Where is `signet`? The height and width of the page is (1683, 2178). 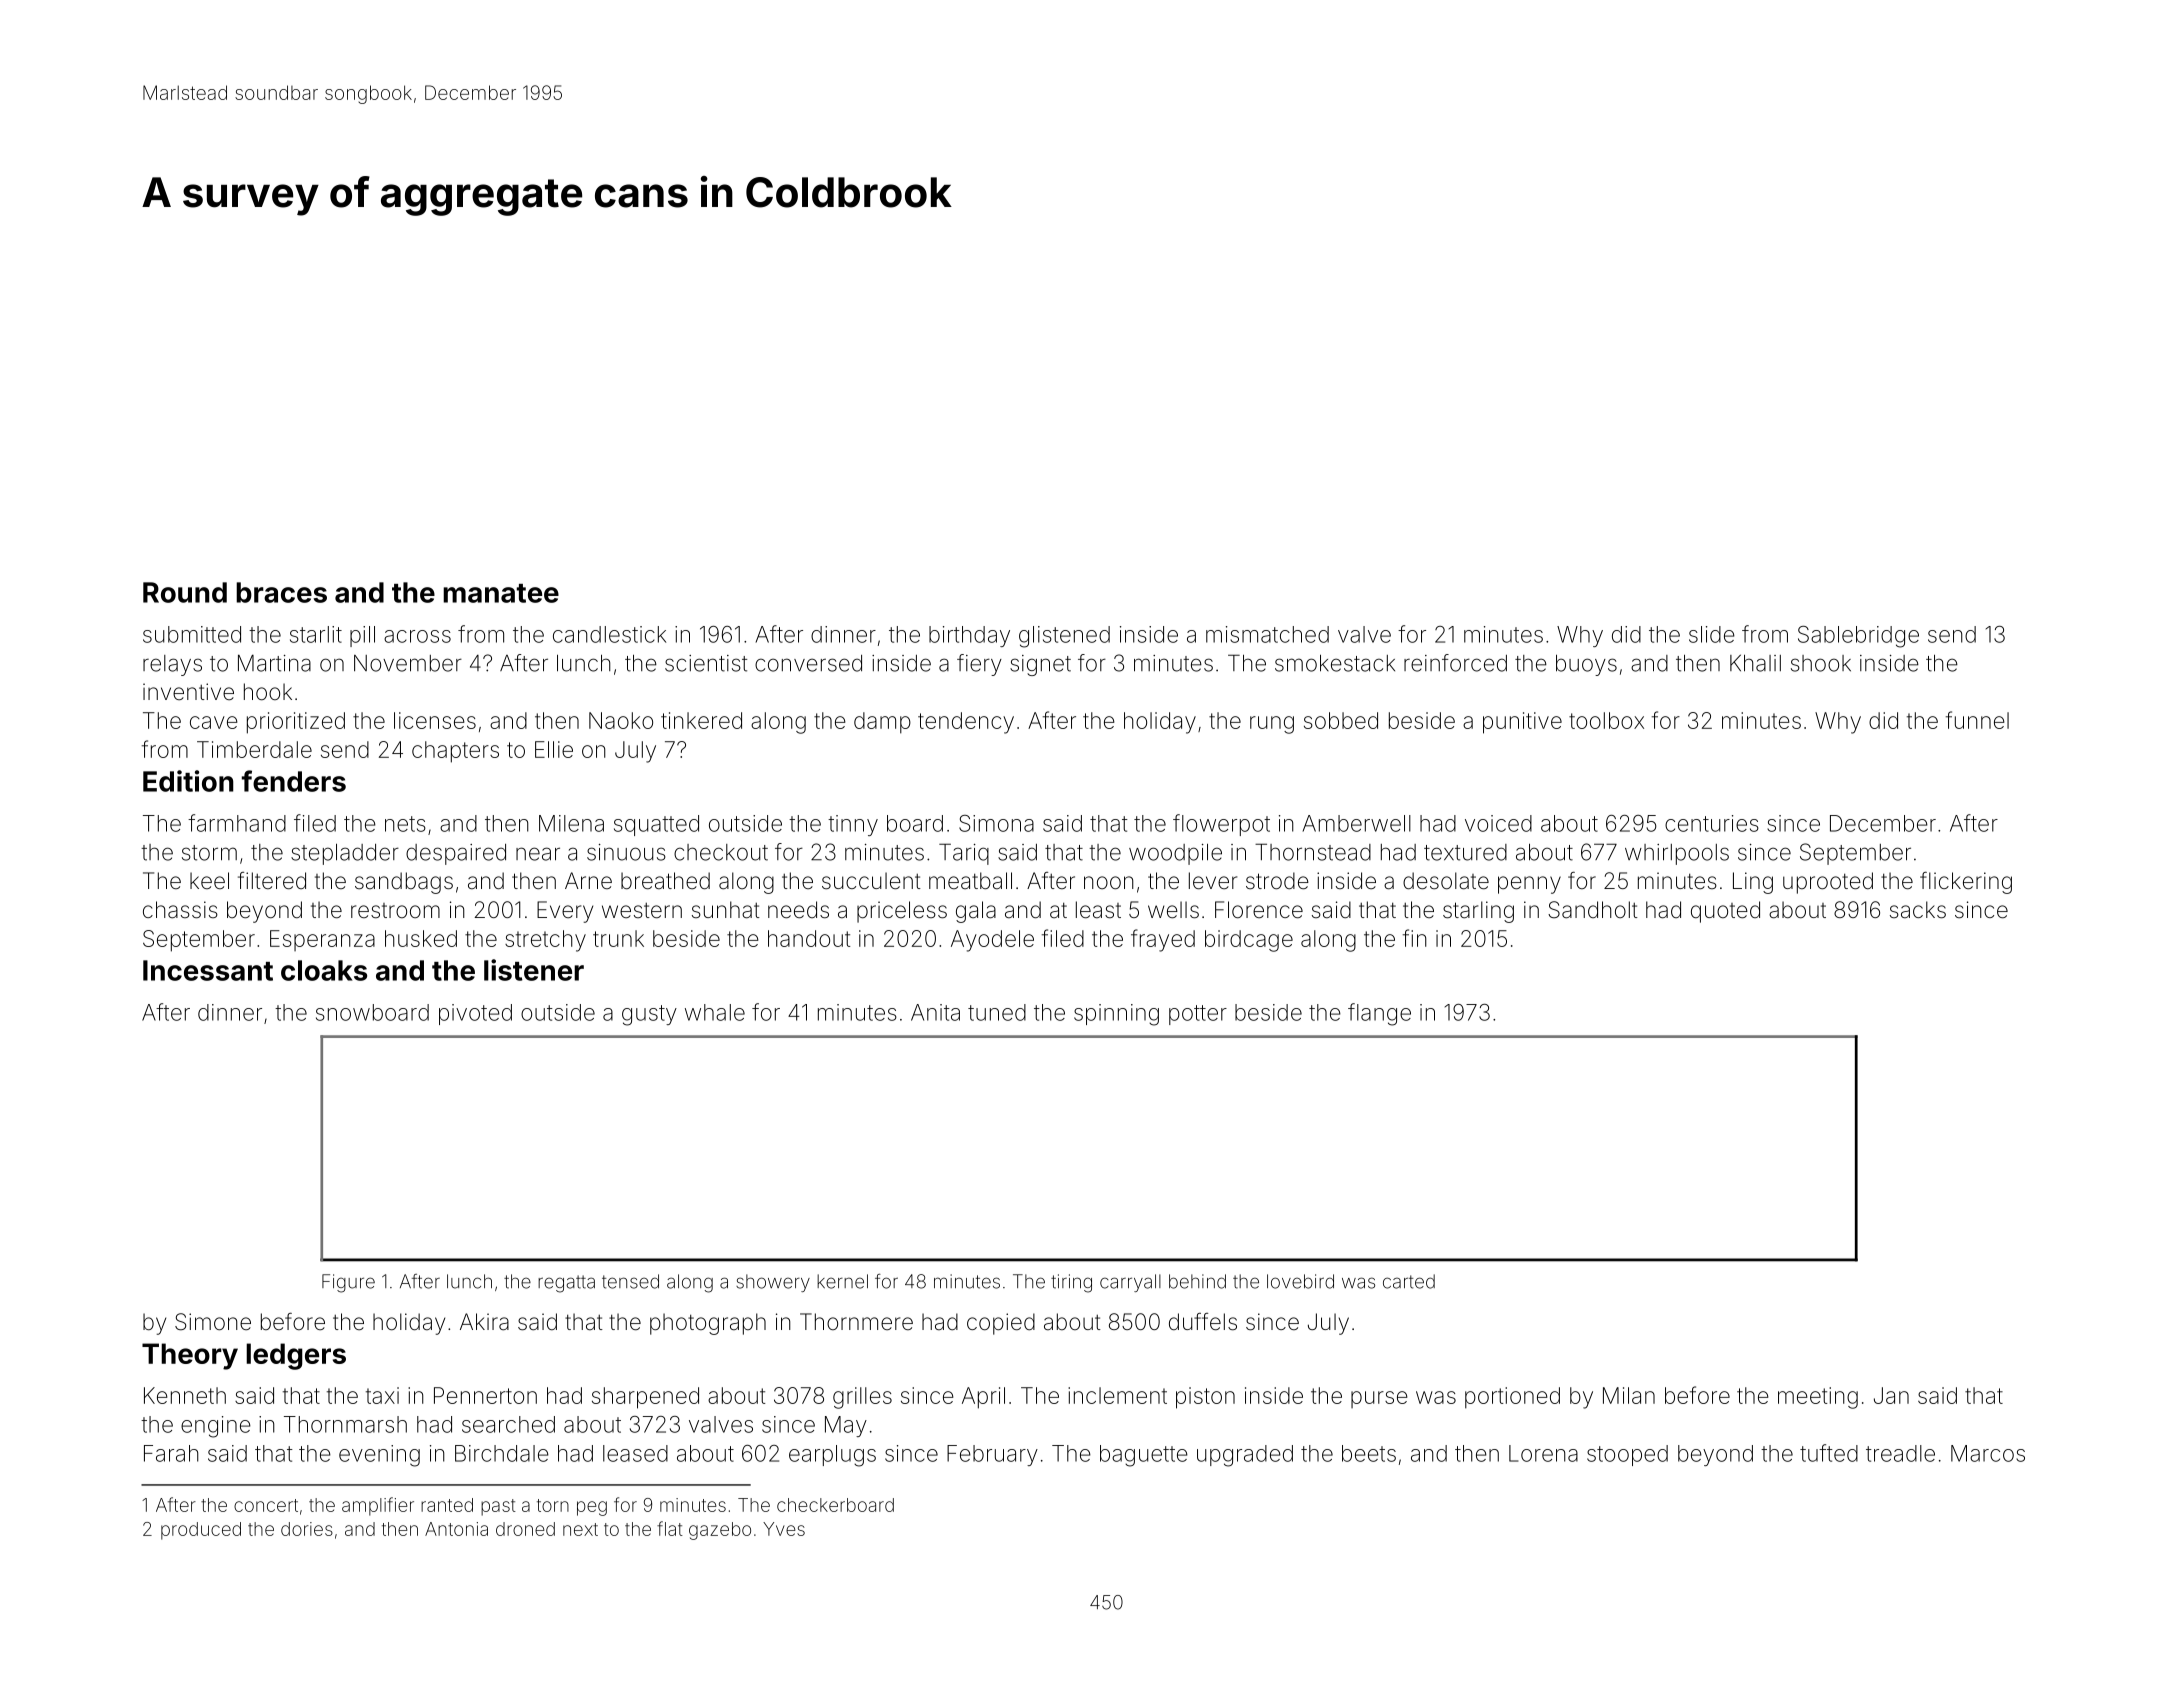 signet is located at coordinates (1040, 665).
